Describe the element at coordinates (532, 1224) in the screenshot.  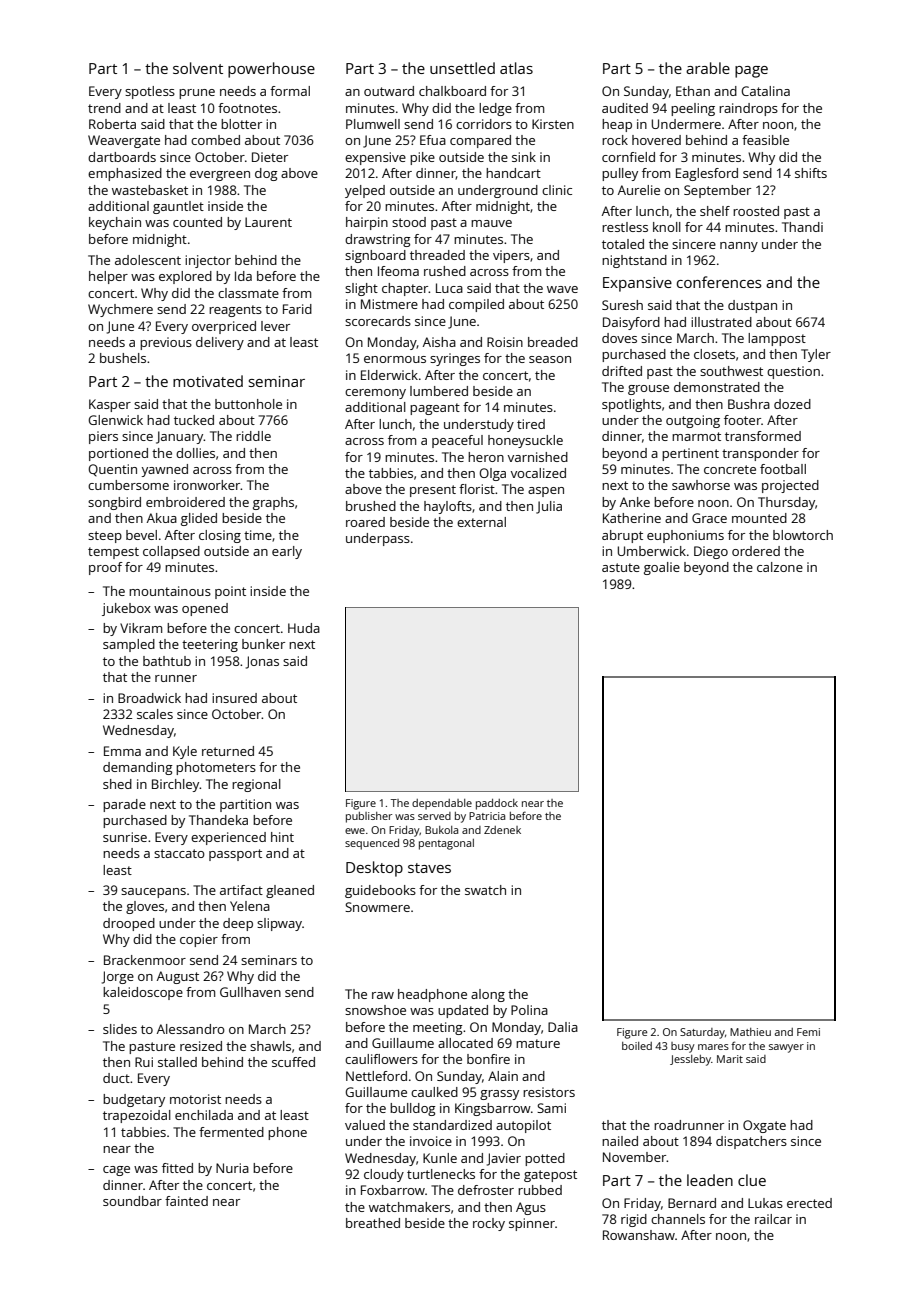
I see `spinner` at that location.
